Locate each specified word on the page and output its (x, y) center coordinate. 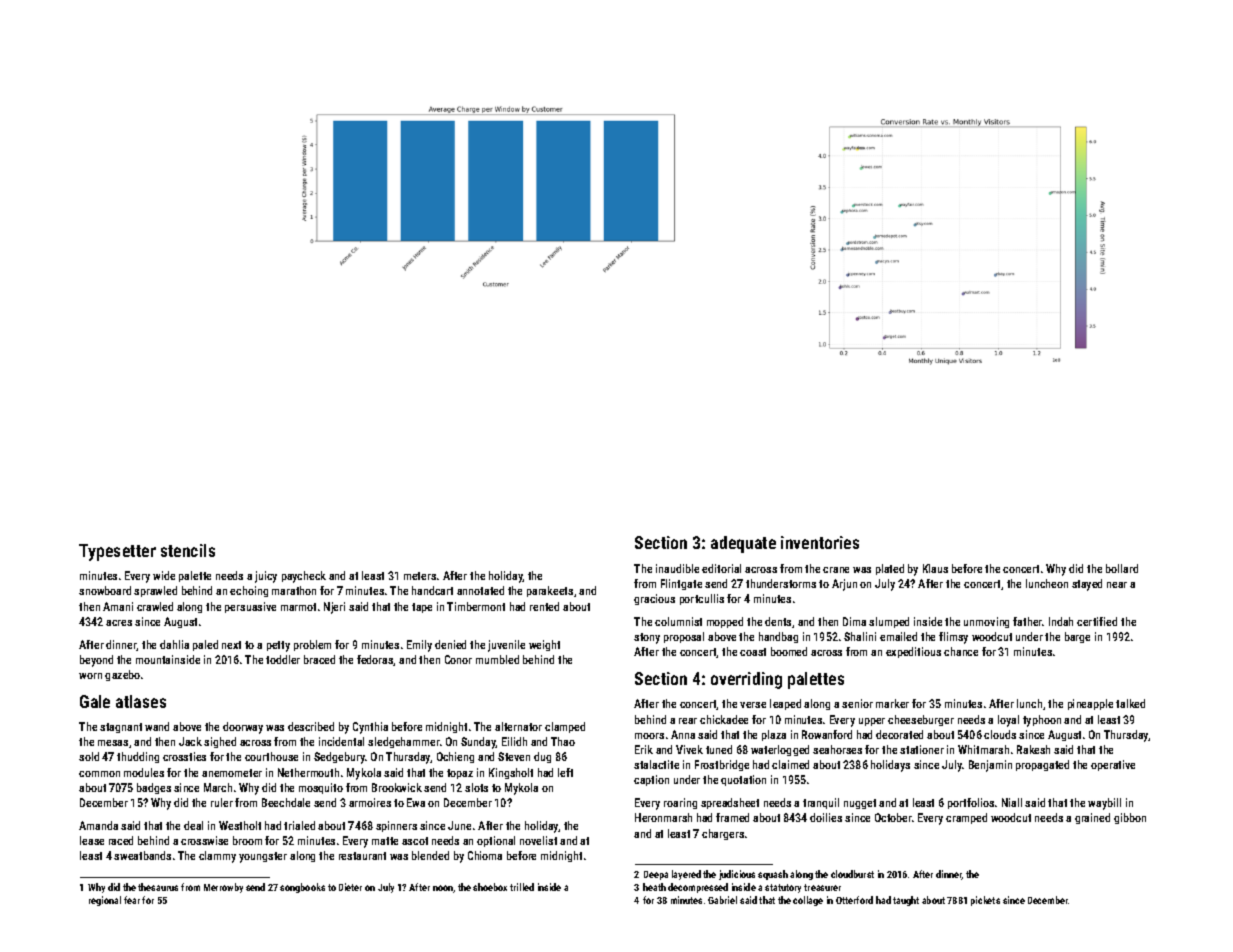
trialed (299, 825)
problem (312, 645)
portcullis (702, 599)
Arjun (844, 585)
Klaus (935, 568)
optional (496, 841)
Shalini (860, 636)
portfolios (971, 803)
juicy (266, 577)
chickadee (724, 719)
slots (476, 787)
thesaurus (158, 887)
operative (1113, 765)
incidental (341, 741)
